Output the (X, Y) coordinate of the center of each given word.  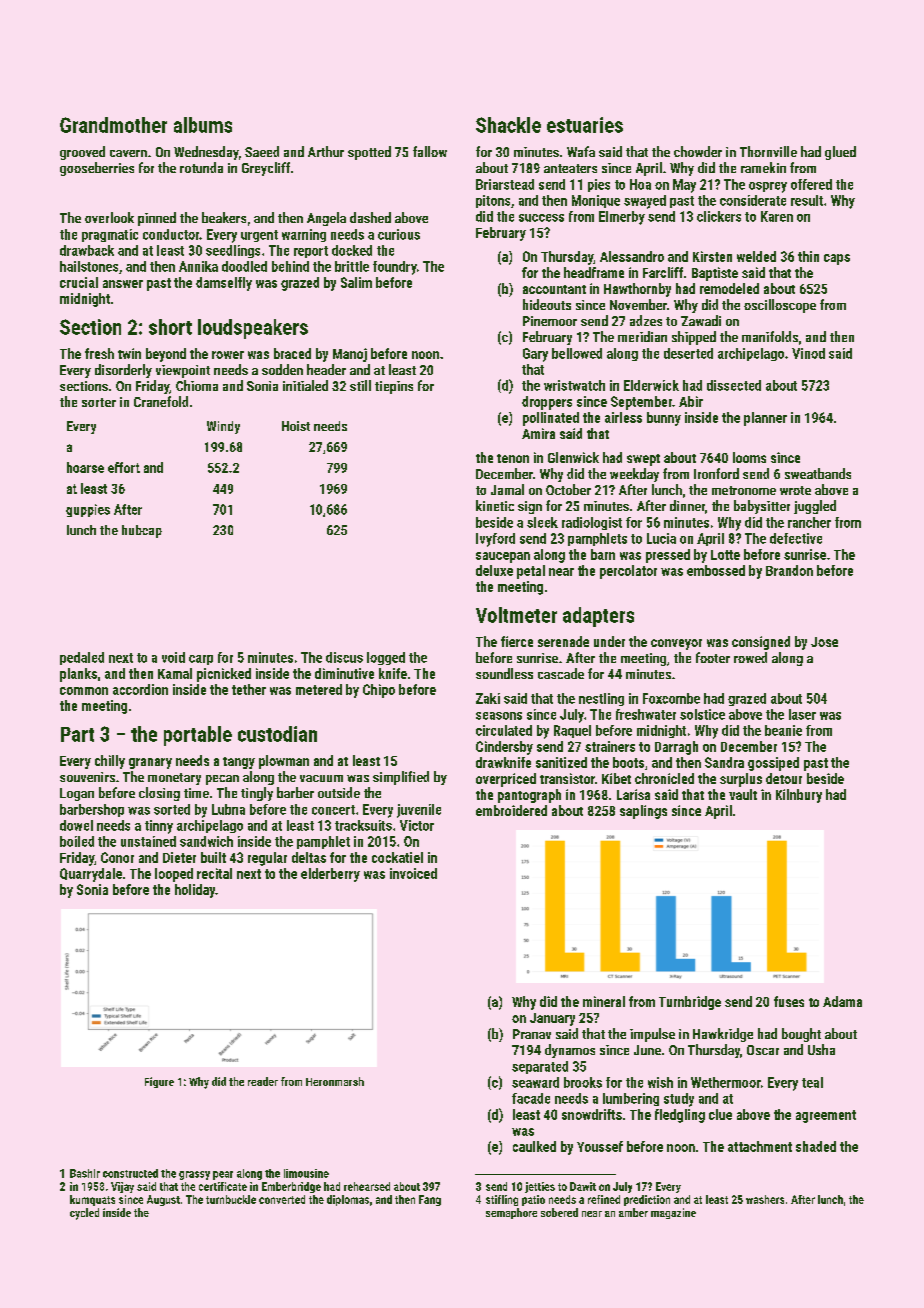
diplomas (348, 1200)
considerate (753, 200)
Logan (77, 794)
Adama (842, 1001)
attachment (760, 1146)
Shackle (508, 125)
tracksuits (363, 825)
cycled (84, 1214)
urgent (259, 236)
